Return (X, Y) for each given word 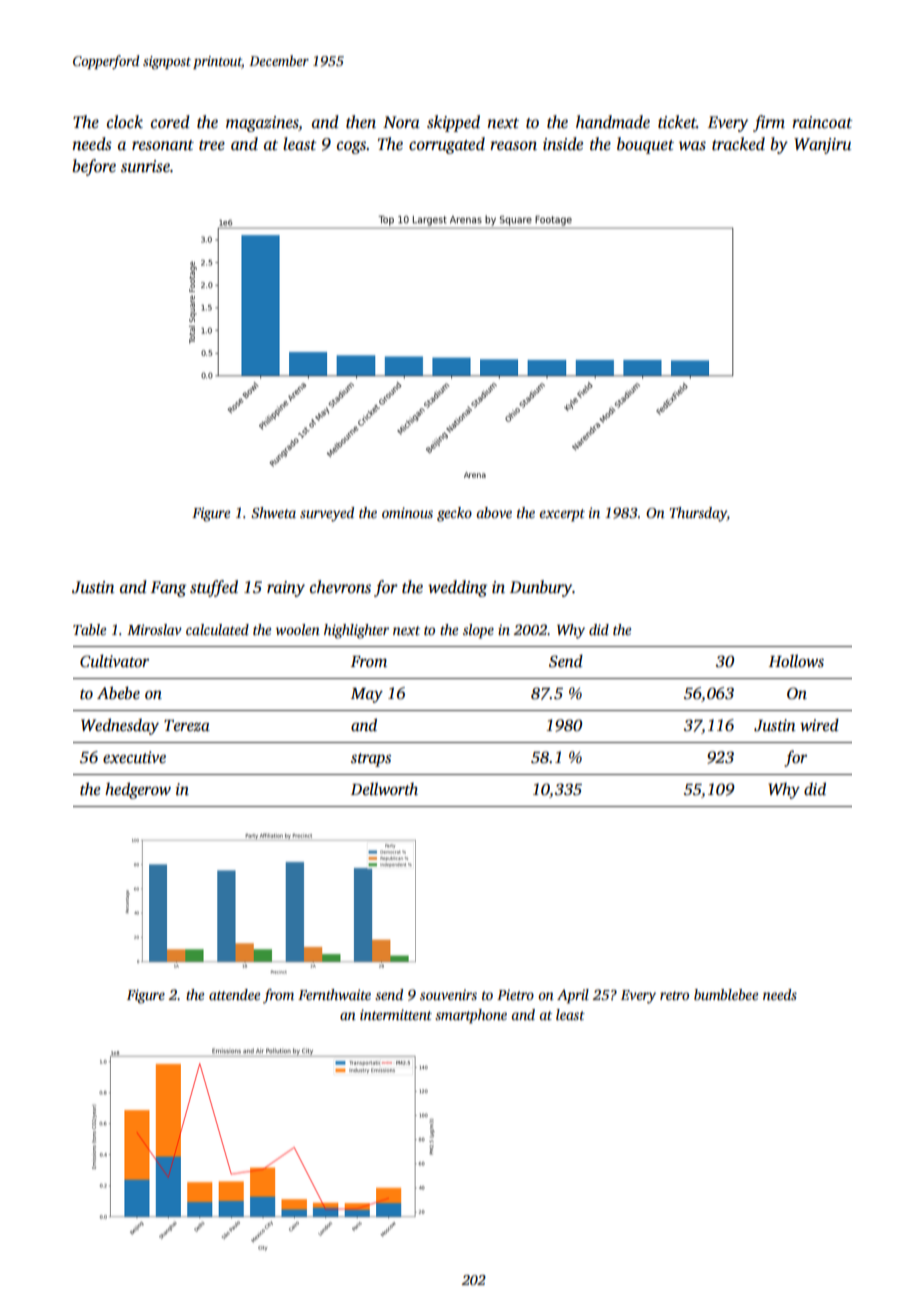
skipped (453, 123)
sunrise (145, 166)
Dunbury (541, 588)
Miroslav (154, 629)
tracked (738, 144)
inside (563, 144)
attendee (234, 994)
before (94, 167)
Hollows (796, 661)
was (692, 146)
